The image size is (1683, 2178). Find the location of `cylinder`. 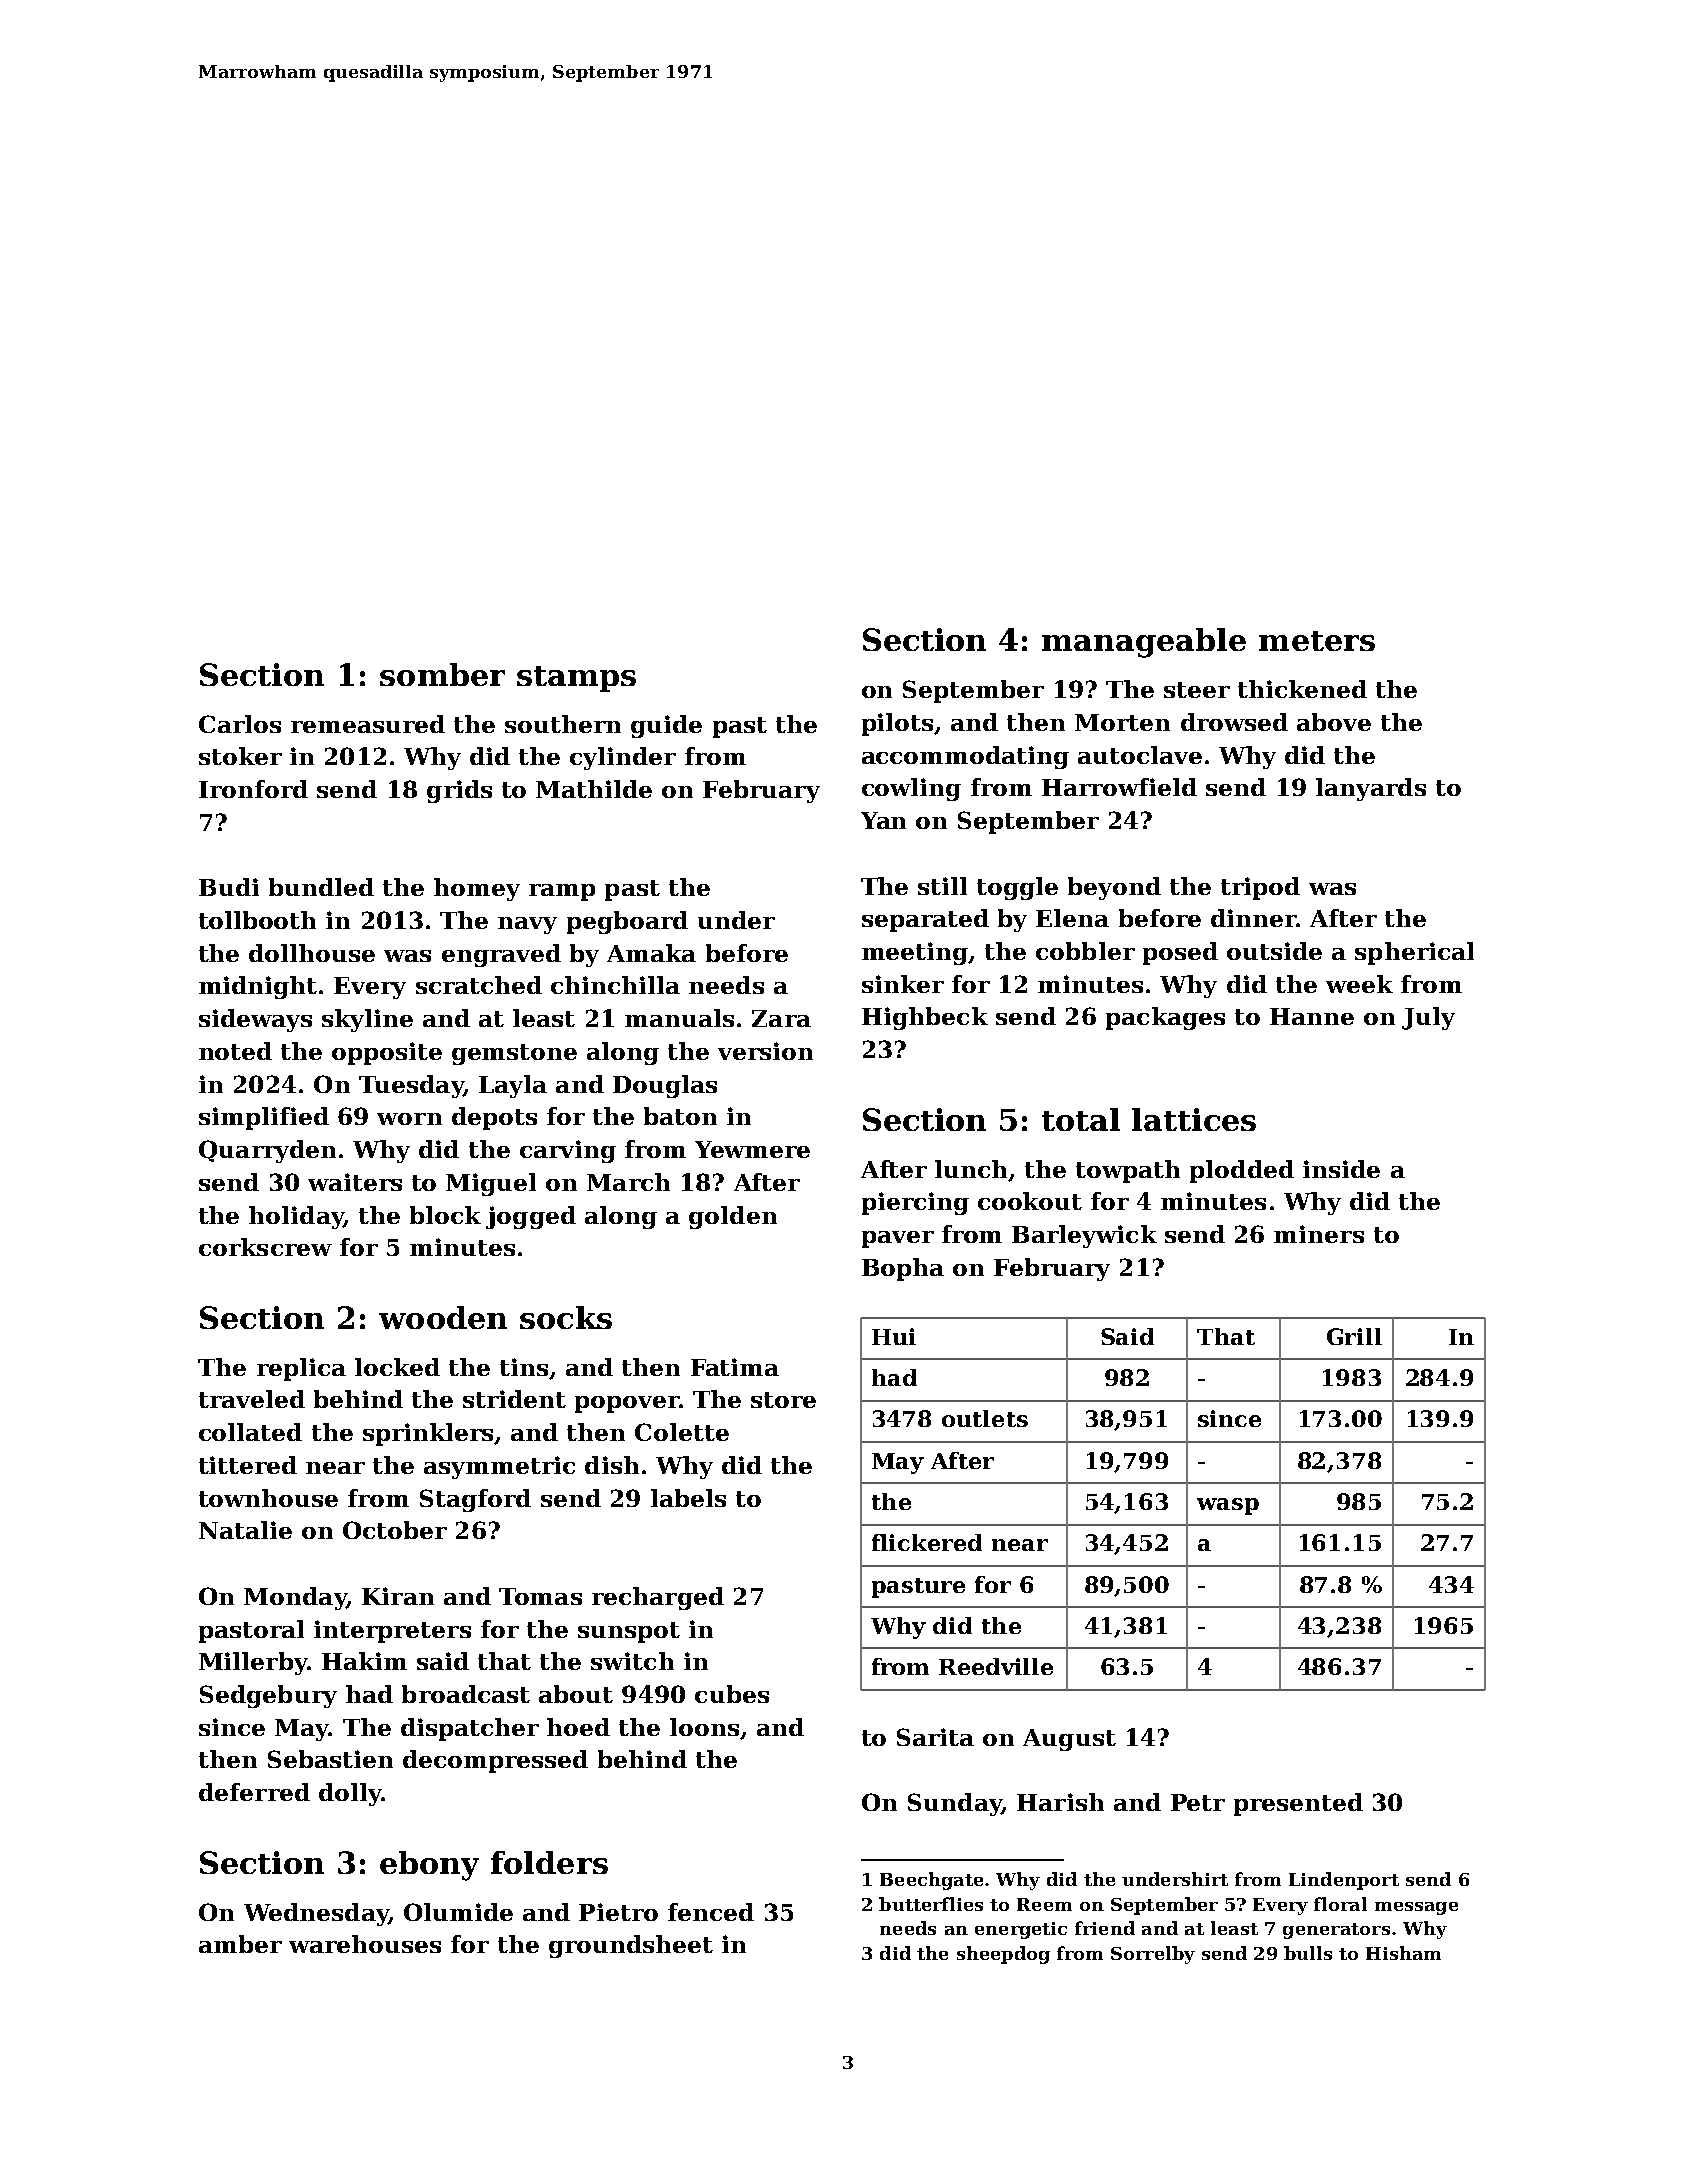

cylinder is located at coordinates (623, 758).
